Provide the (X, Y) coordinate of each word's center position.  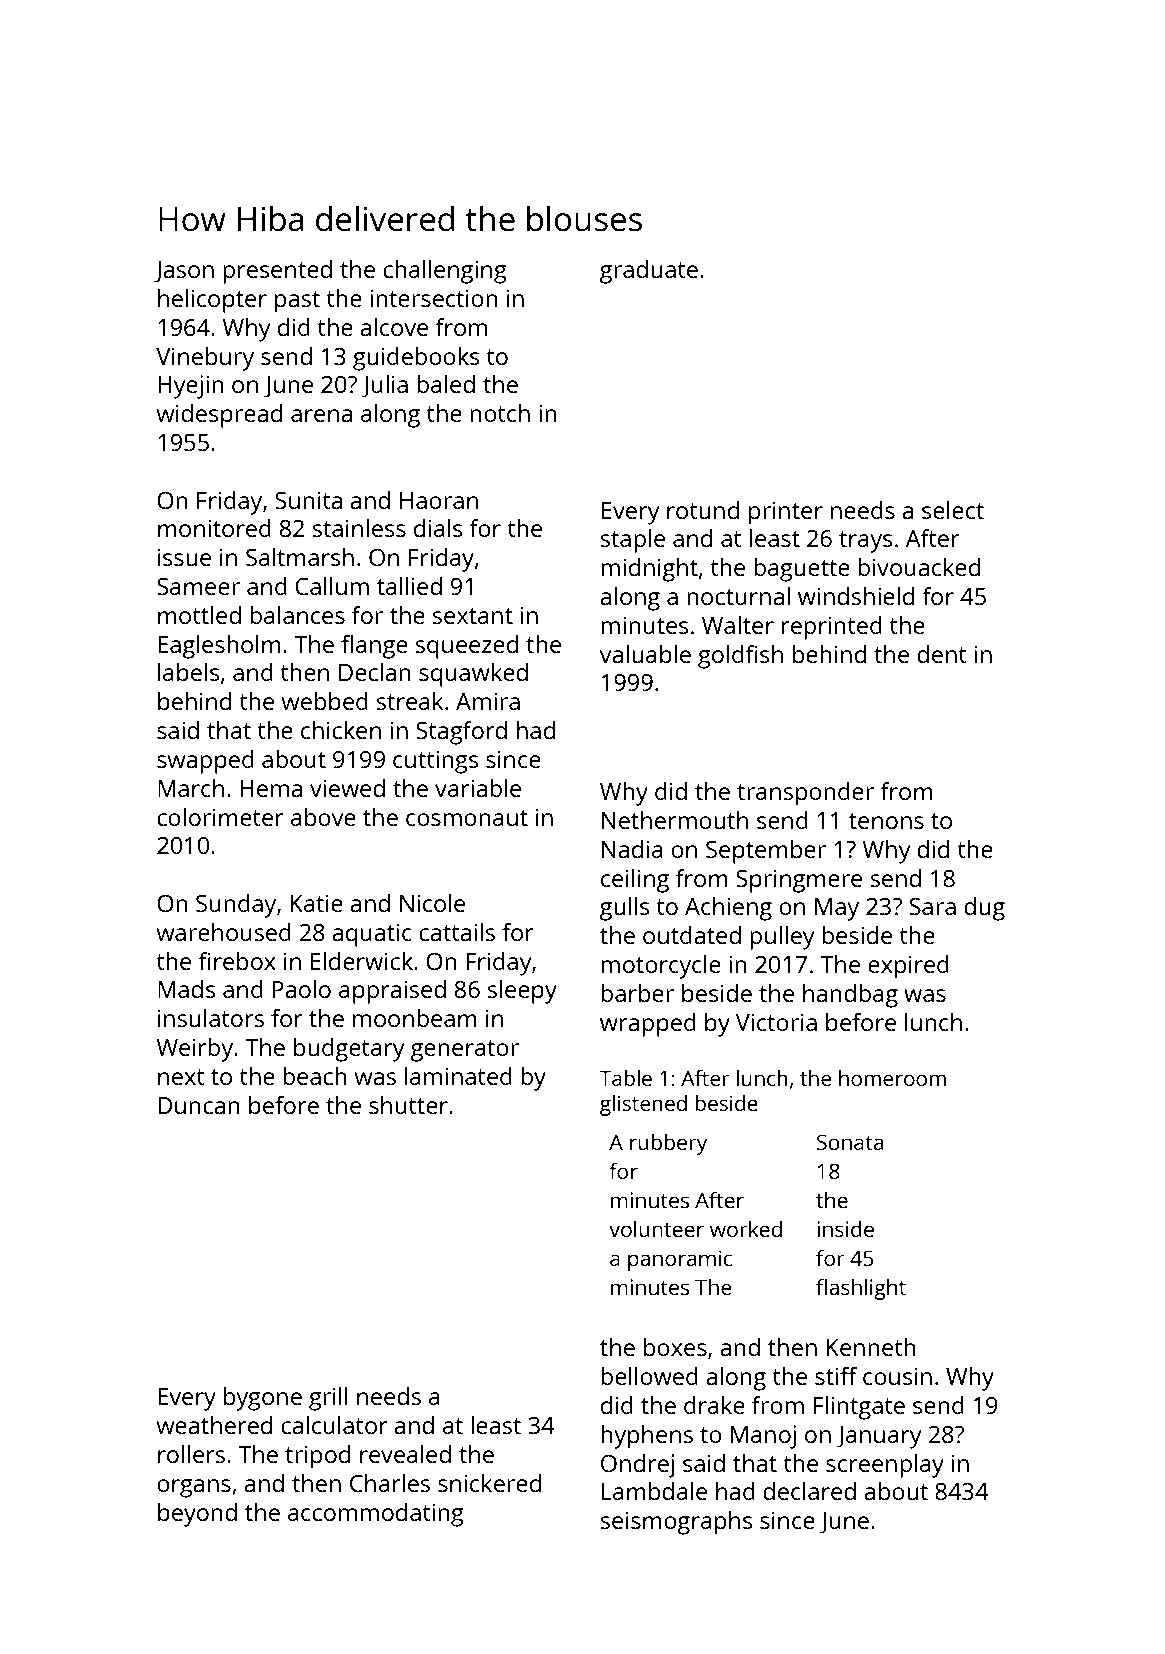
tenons (886, 821)
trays (866, 542)
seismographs (677, 1523)
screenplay (885, 1466)
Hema (271, 788)
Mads (187, 989)
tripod (317, 1457)
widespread (219, 416)
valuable (645, 654)
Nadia (632, 849)
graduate (649, 272)
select (953, 510)
